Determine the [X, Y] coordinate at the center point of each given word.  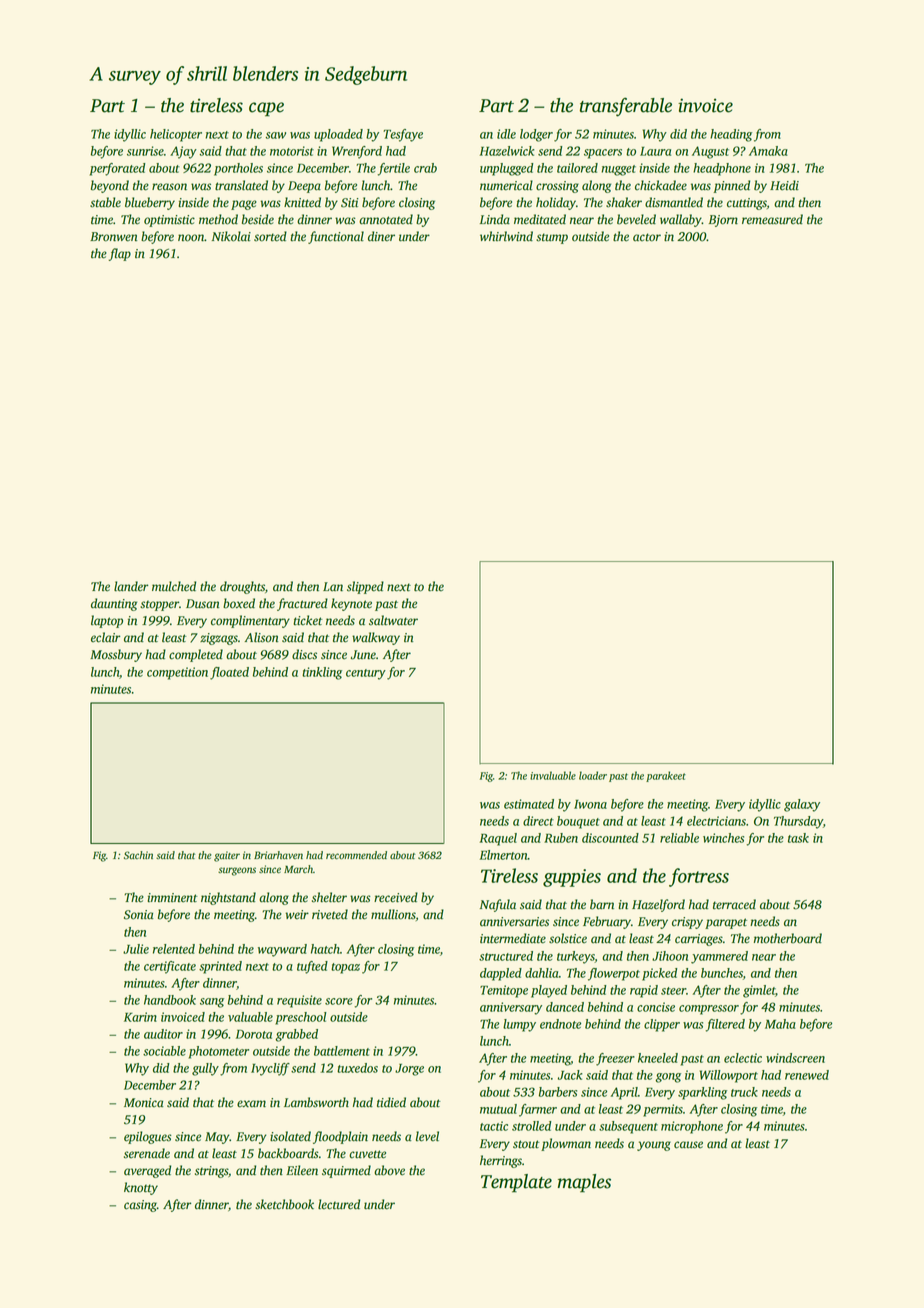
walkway [376, 638]
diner [381, 236]
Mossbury [116, 655]
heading [731, 135]
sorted [270, 236]
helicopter [176, 135]
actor [647, 237]
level [427, 1136]
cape [266, 109]
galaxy [802, 805]
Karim [140, 1017]
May [217, 1138]
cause [688, 1145]
